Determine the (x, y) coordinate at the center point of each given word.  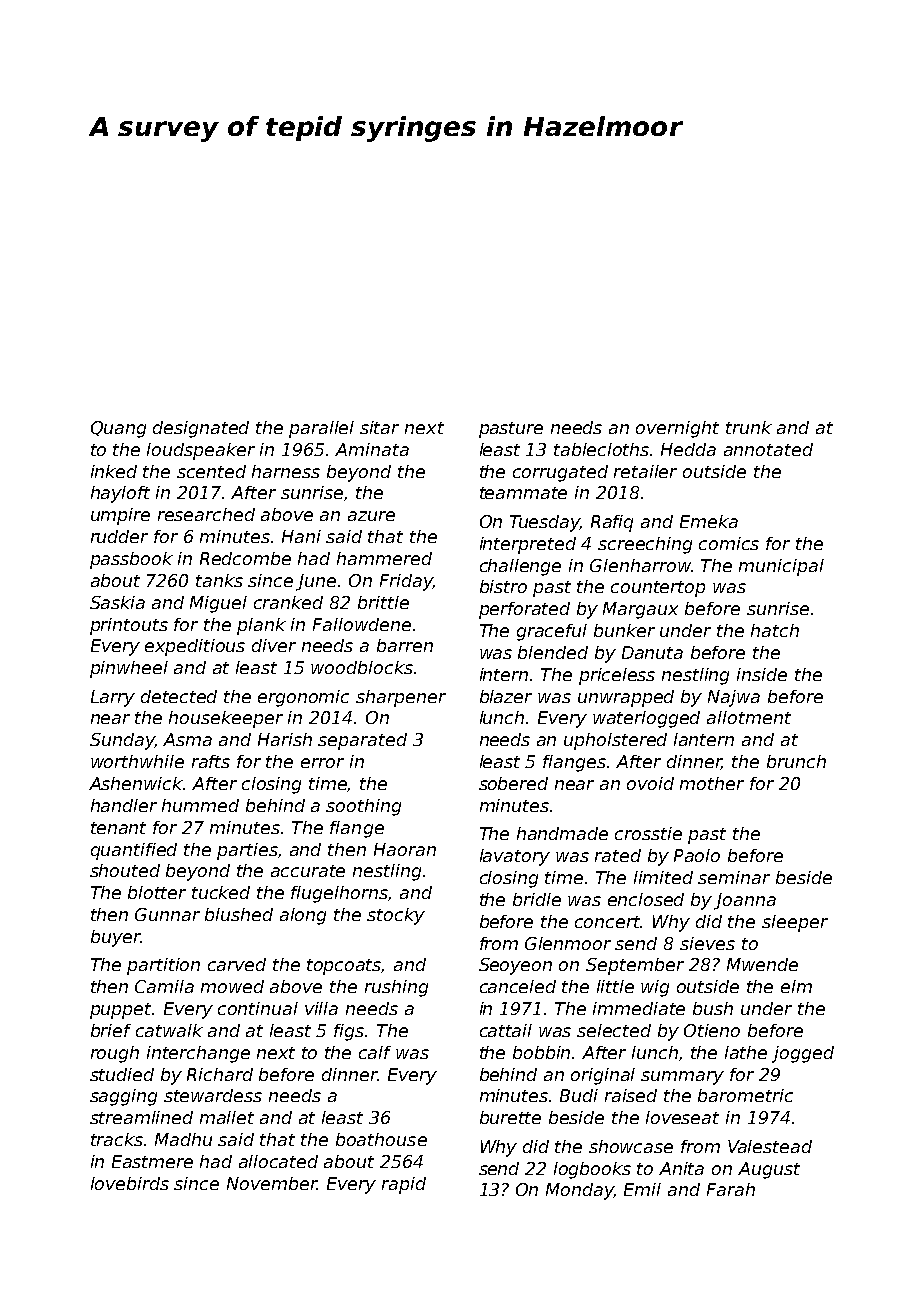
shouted (125, 870)
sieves (707, 943)
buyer (116, 938)
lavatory (515, 857)
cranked (288, 602)
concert (608, 922)
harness (286, 471)
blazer (506, 696)
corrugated (560, 473)
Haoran (405, 849)
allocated (278, 1161)
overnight (677, 429)
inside (762, 674)
